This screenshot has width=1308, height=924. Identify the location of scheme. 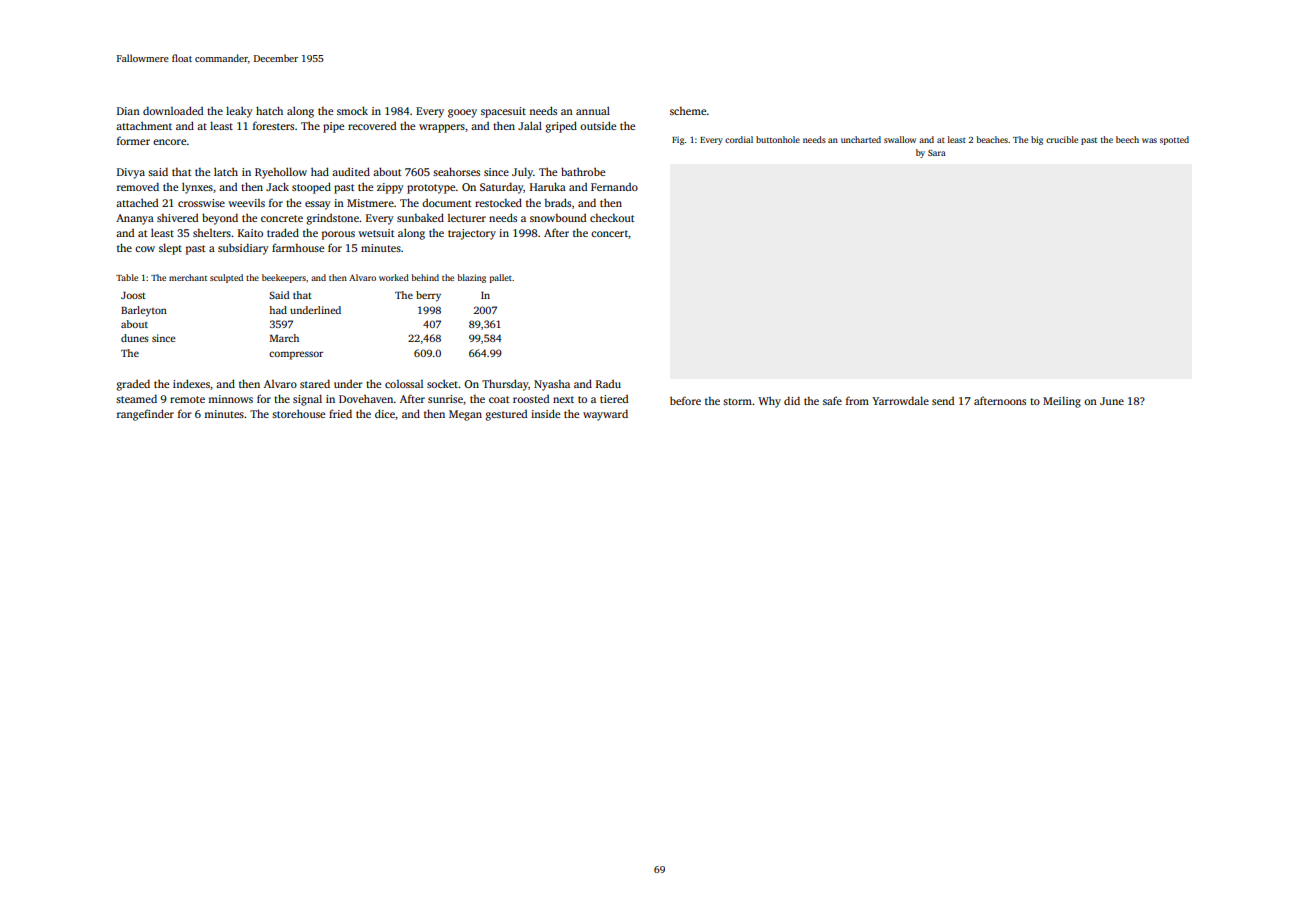
(688, 111).
